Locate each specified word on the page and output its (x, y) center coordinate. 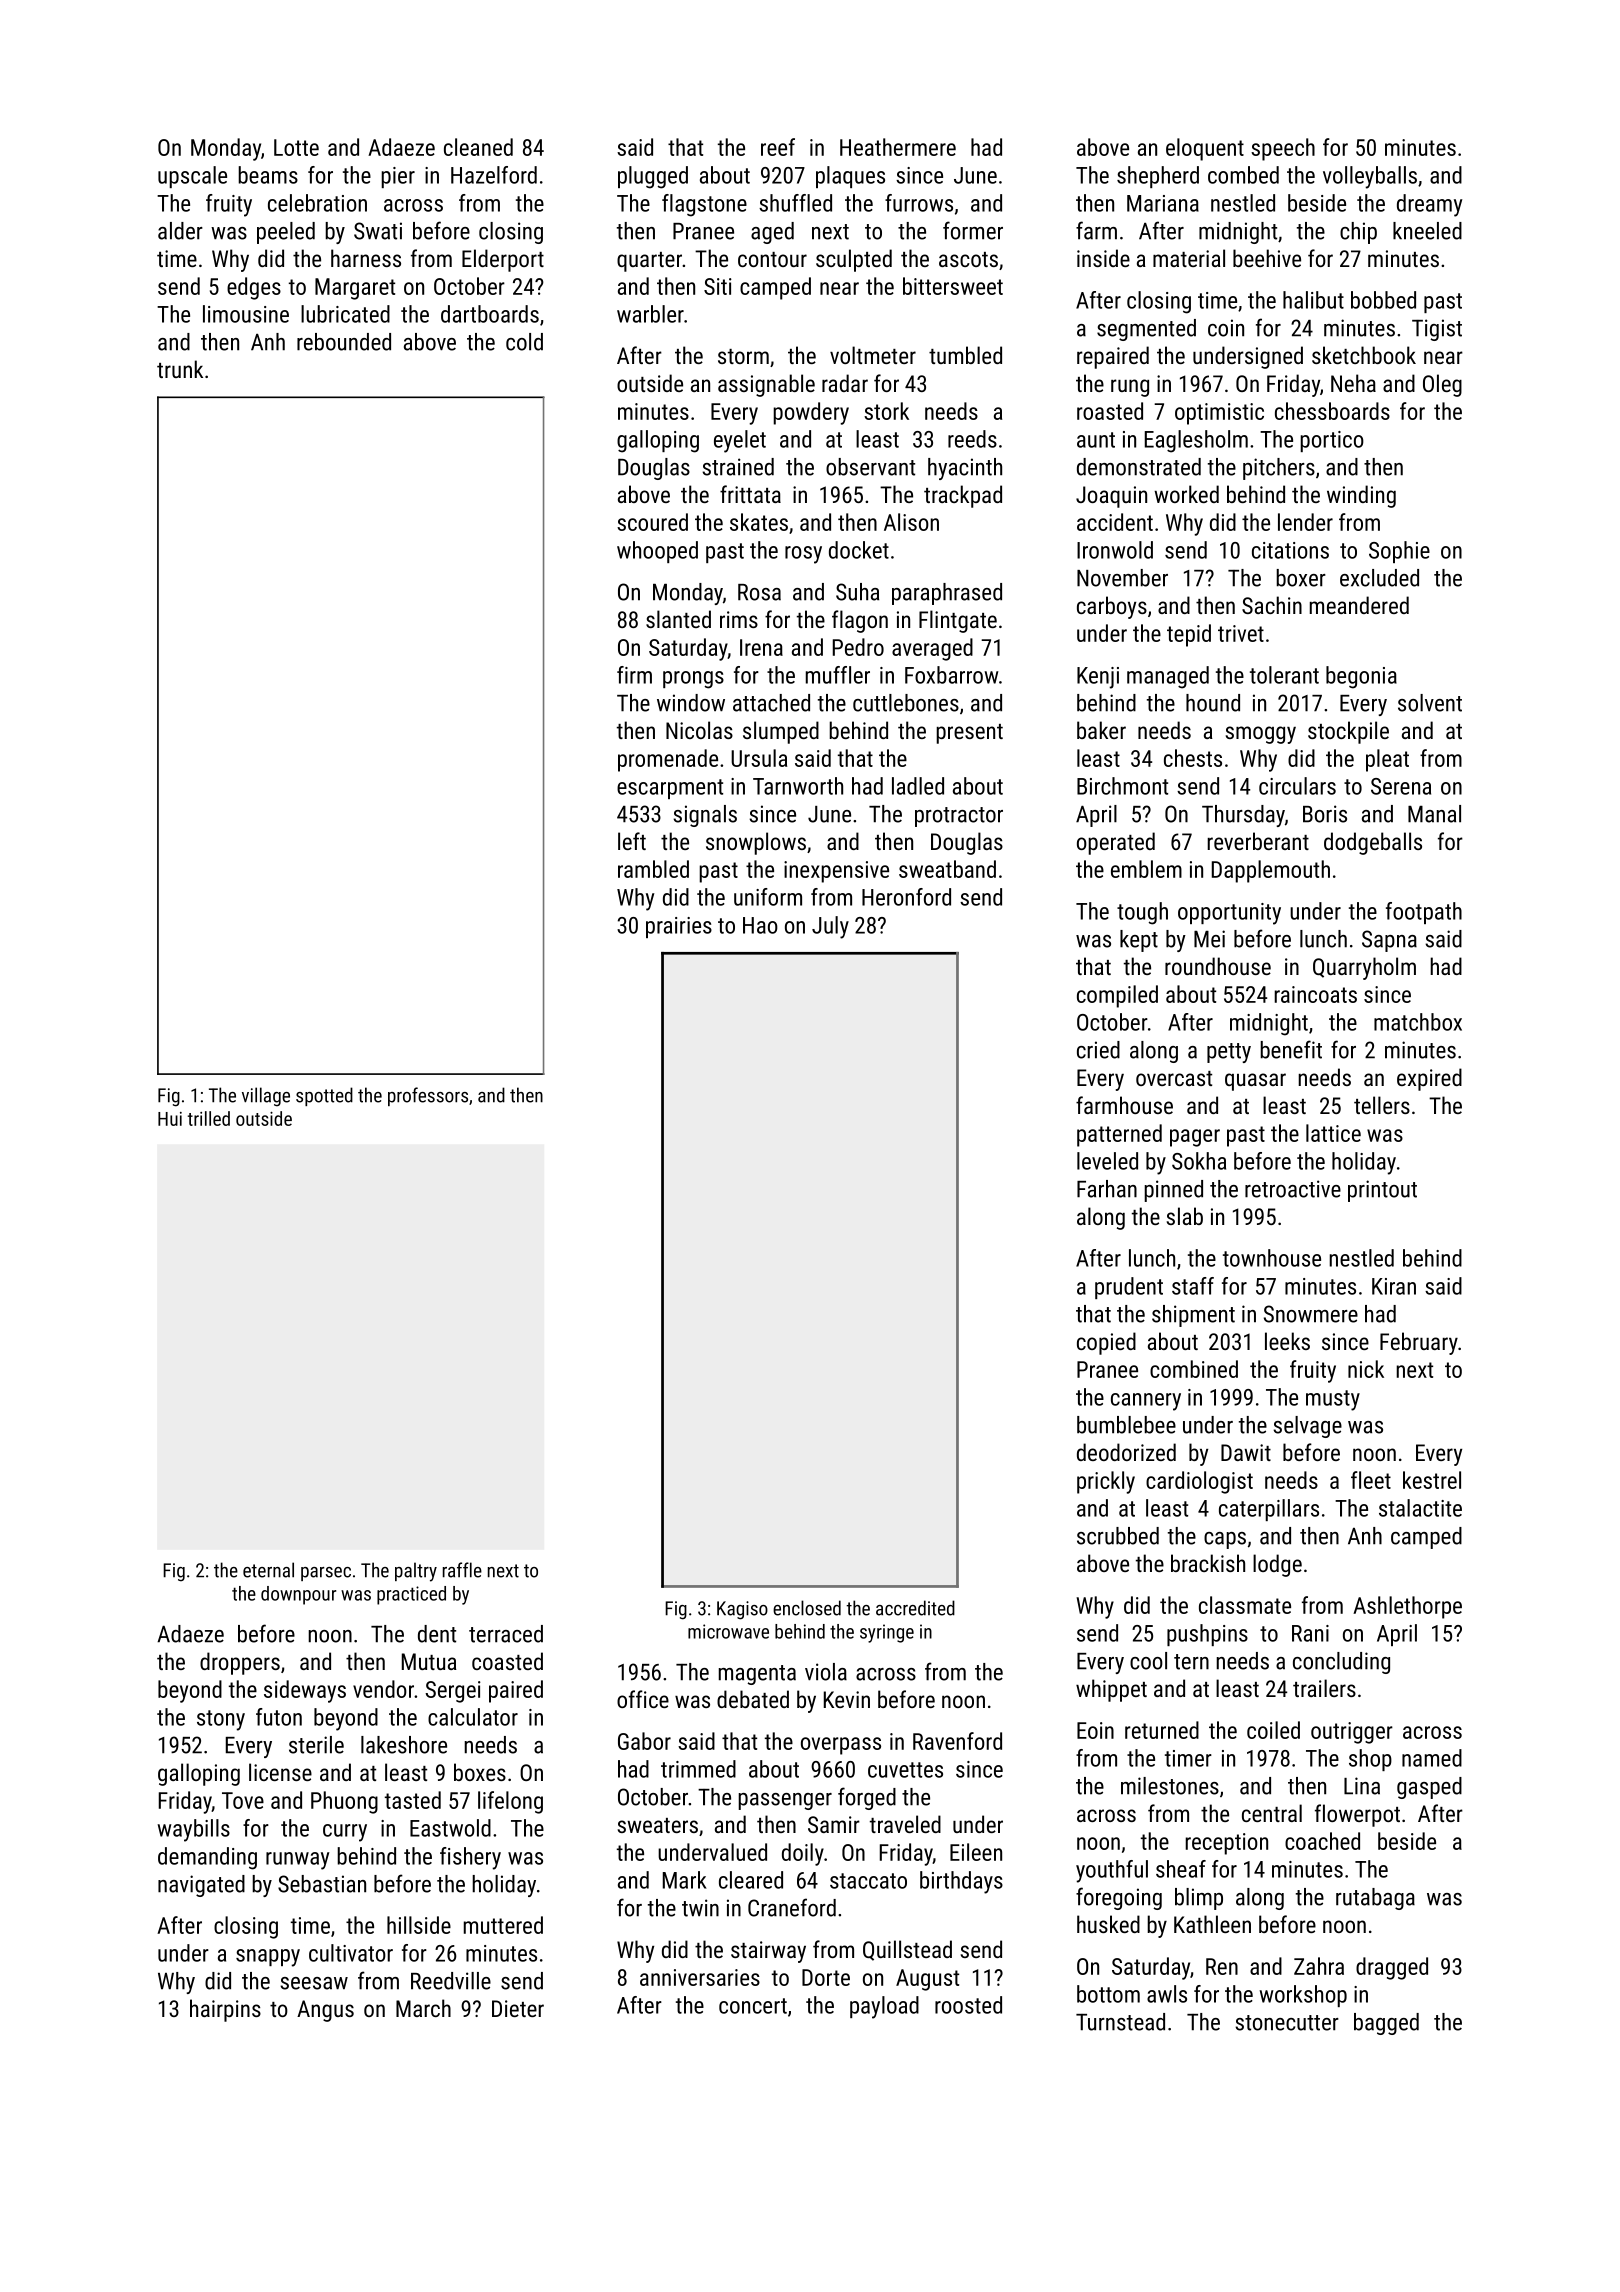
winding (1361, 496)
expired (1429, 1079)
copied (1106, 1343)
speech (1283, 149)
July (830, 927)
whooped (657, 552)
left (632, 841)
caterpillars (1269, 1510)
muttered (503, 1925)
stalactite (1420, 1508)
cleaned (478, 147)
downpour (298, 1595)
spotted (324, 1096)
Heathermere (898, 147)
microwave (728, 1631)
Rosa (759, 592)
